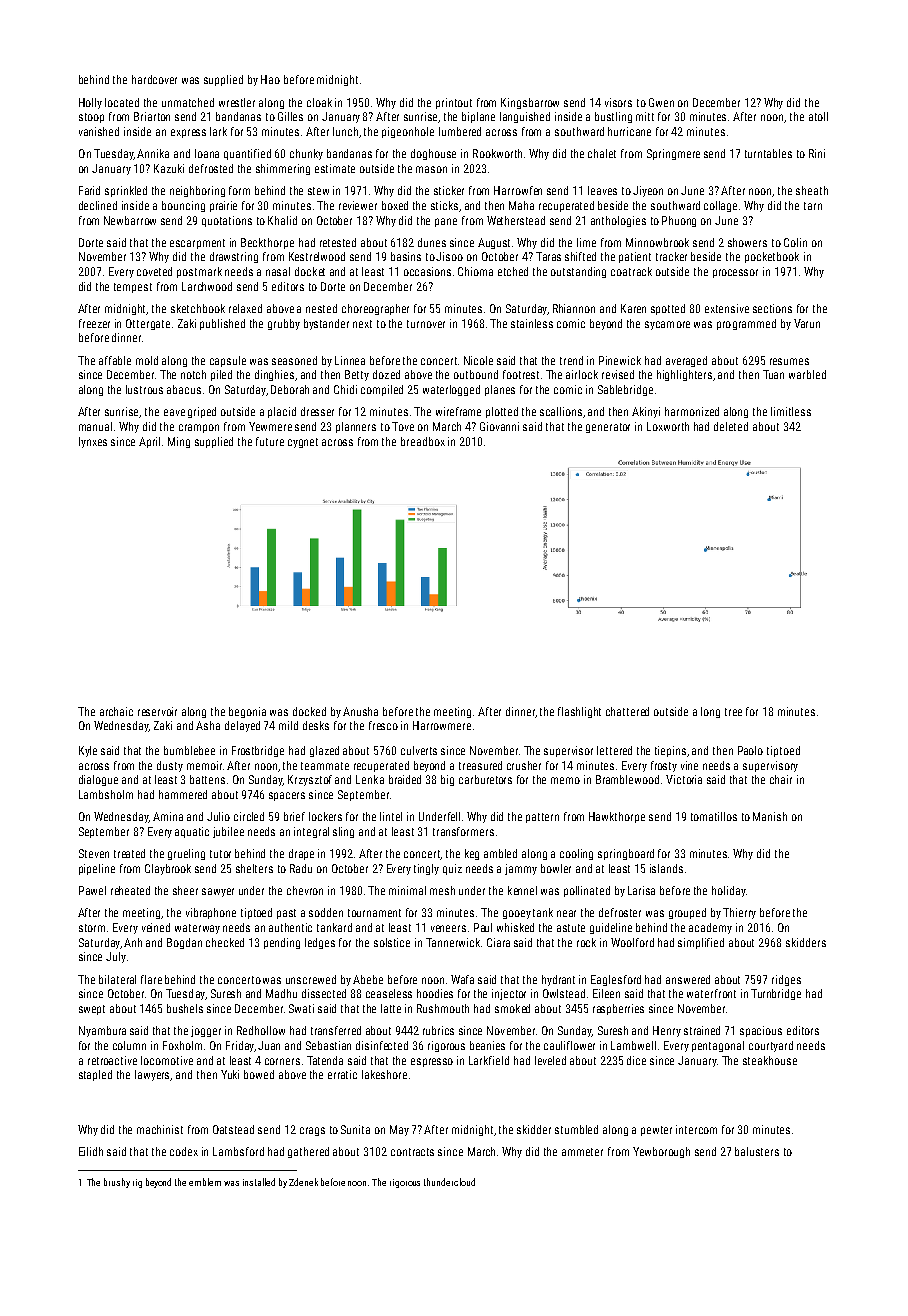 The width and height of the document is (908, 1316). I want to click on future, so click(270, 441).
